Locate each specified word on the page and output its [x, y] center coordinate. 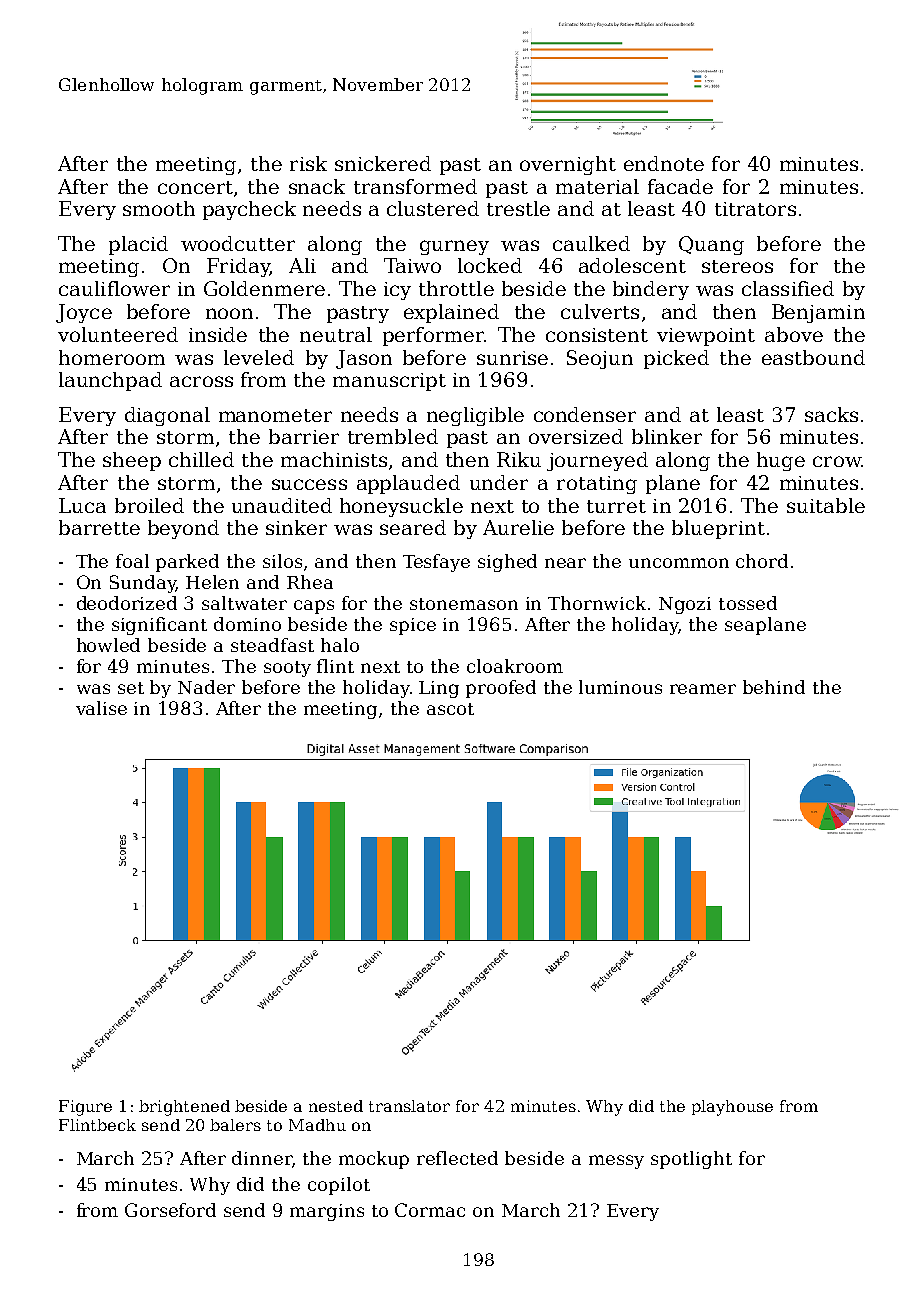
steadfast [272, 645]
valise [101, 708]
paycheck [249, 210]
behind [774, 687]
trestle [518, 208]
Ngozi [685, 605]
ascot [450, 709]
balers [235, 1125]
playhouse [732, 1108]
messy [616, 1162]
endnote [664, 163]
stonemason [464, 604]
